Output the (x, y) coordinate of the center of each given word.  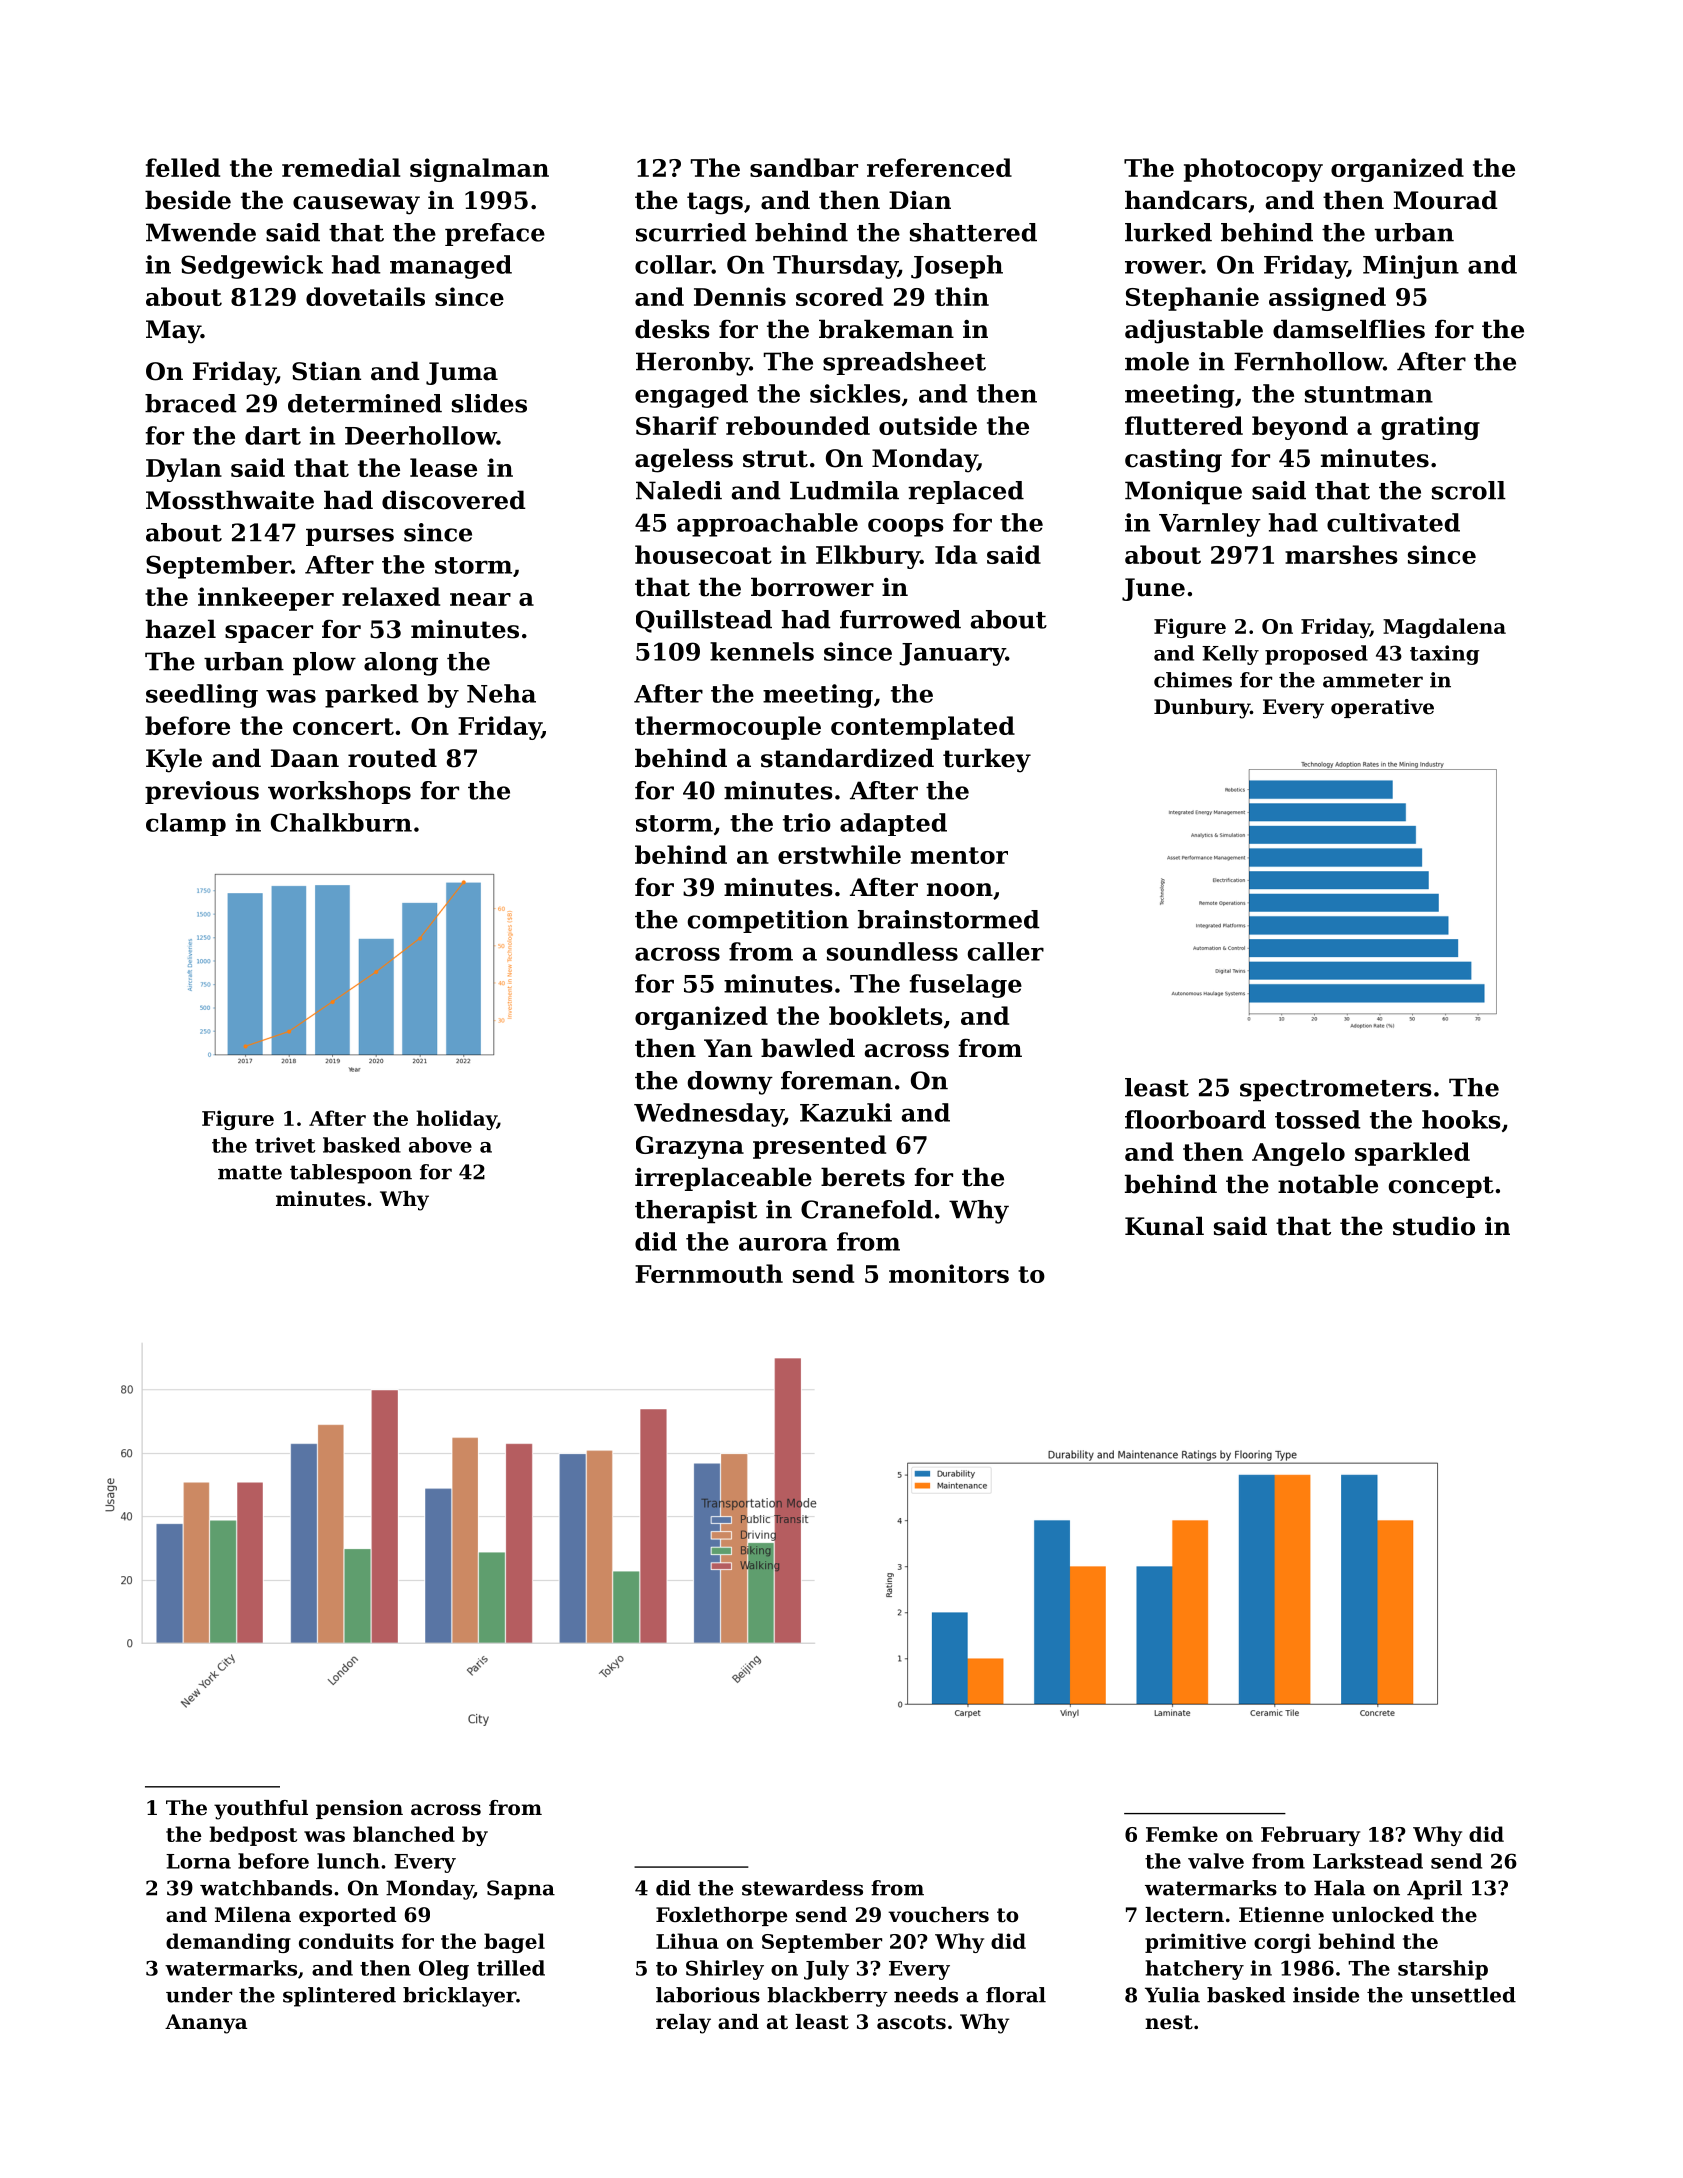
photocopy (1253, 170)
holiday (456, 1120)
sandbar (804, 167)
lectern (1184, 1915)
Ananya (206, 2024)
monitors (949, 1273)
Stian (326, 371)
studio (1434, 1226)
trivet (285, 1145)
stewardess (802, 1888)
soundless (892, 951)
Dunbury (1202, 709)
